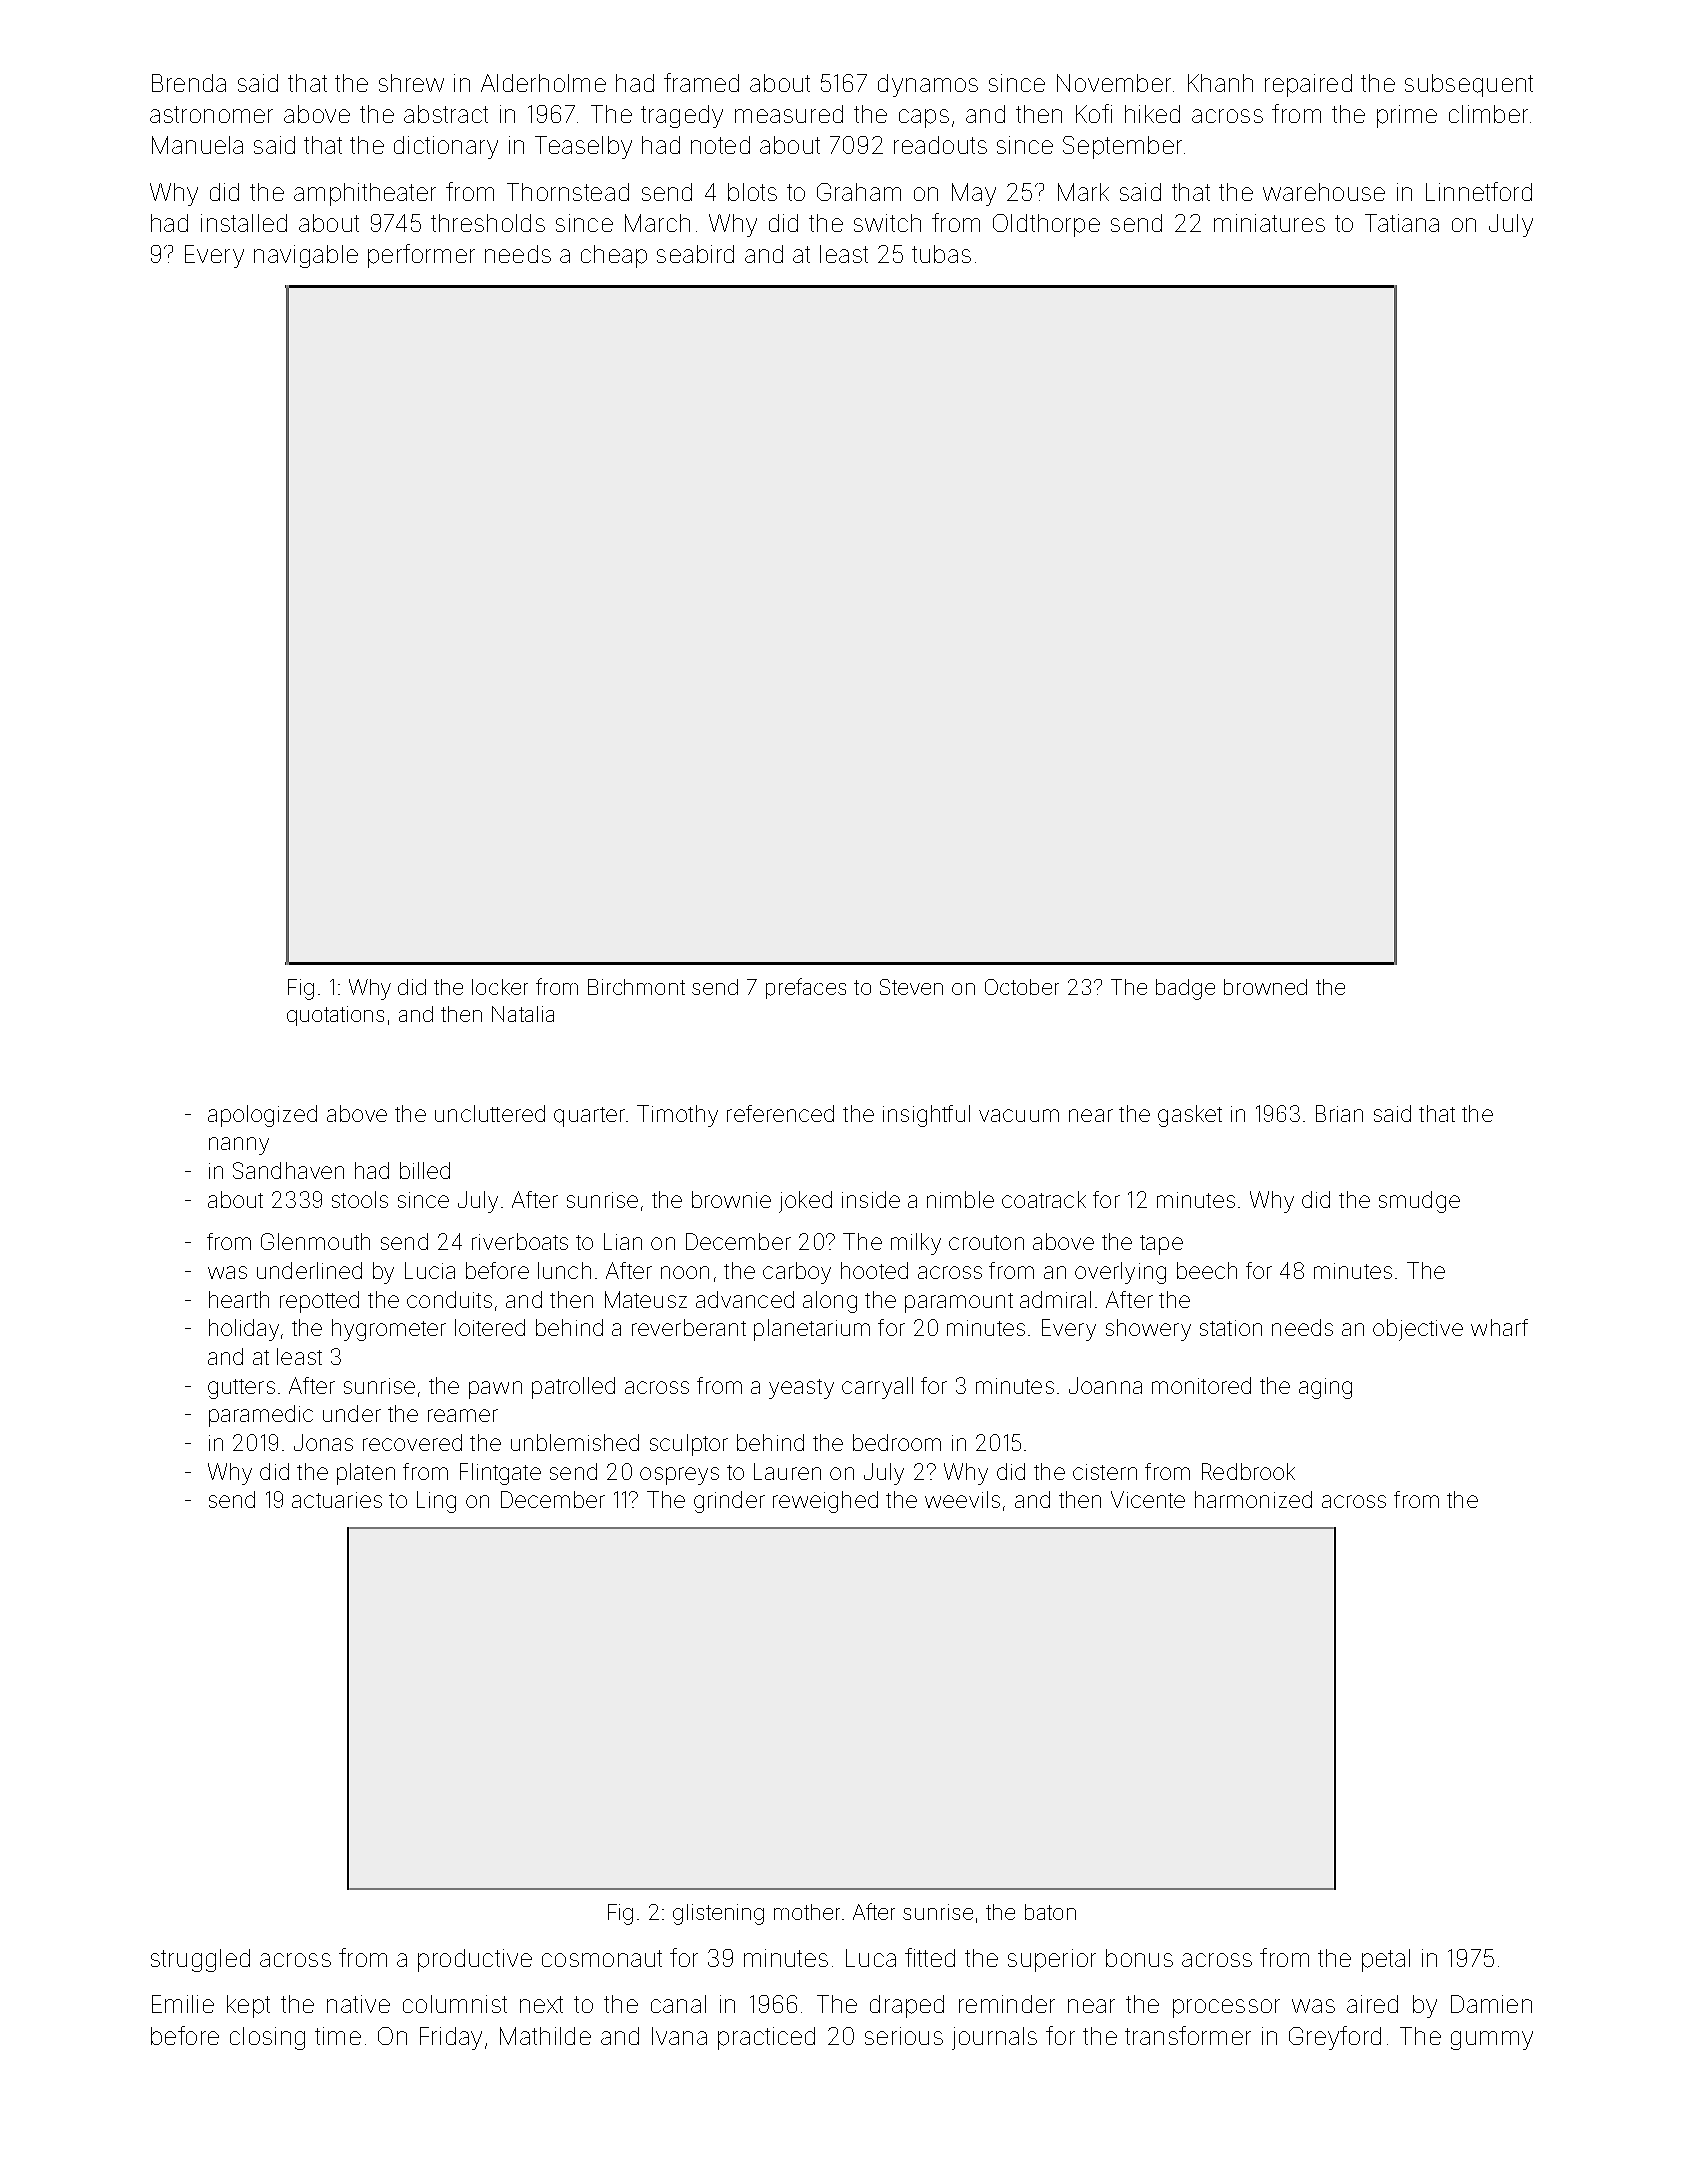  What do you see at coordinates (1419, 1202) in the screenshot?
I see `smudge` at bounding box center [1419, 1202].
